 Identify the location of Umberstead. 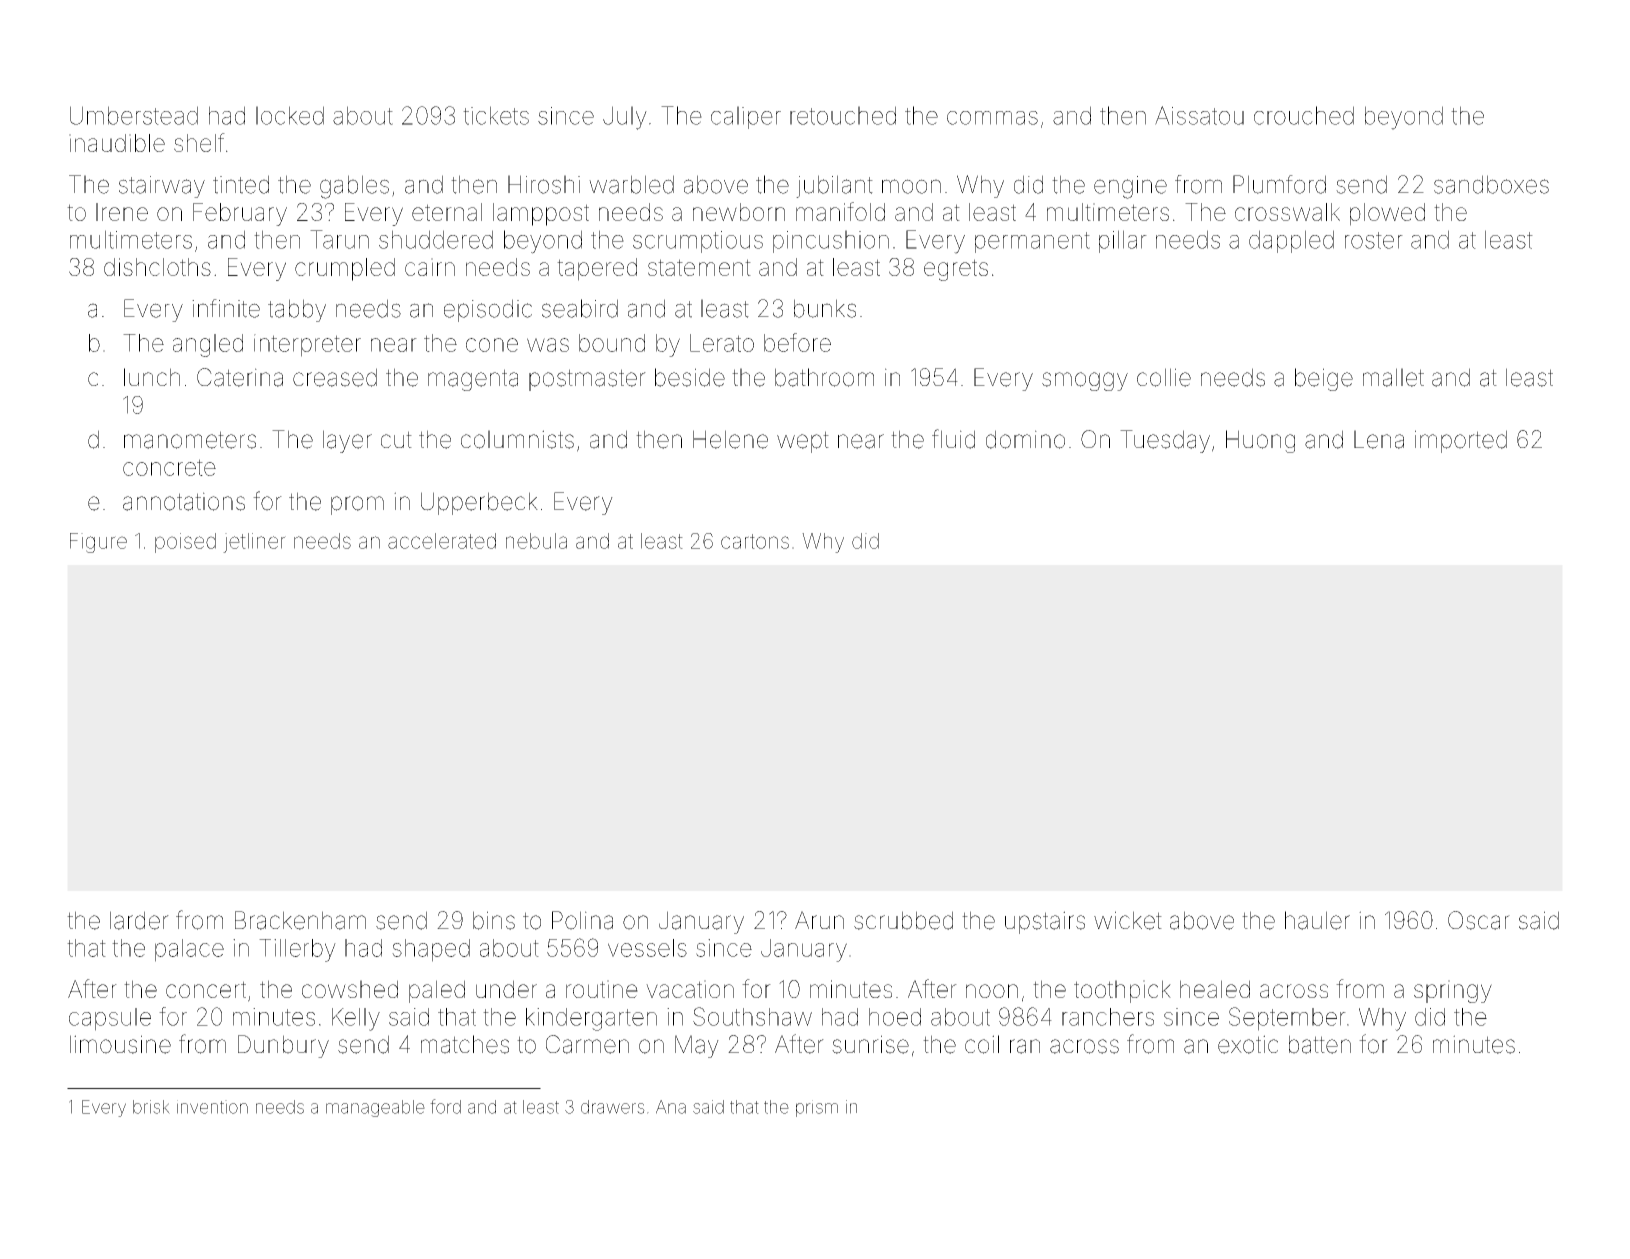
(134, 115).
